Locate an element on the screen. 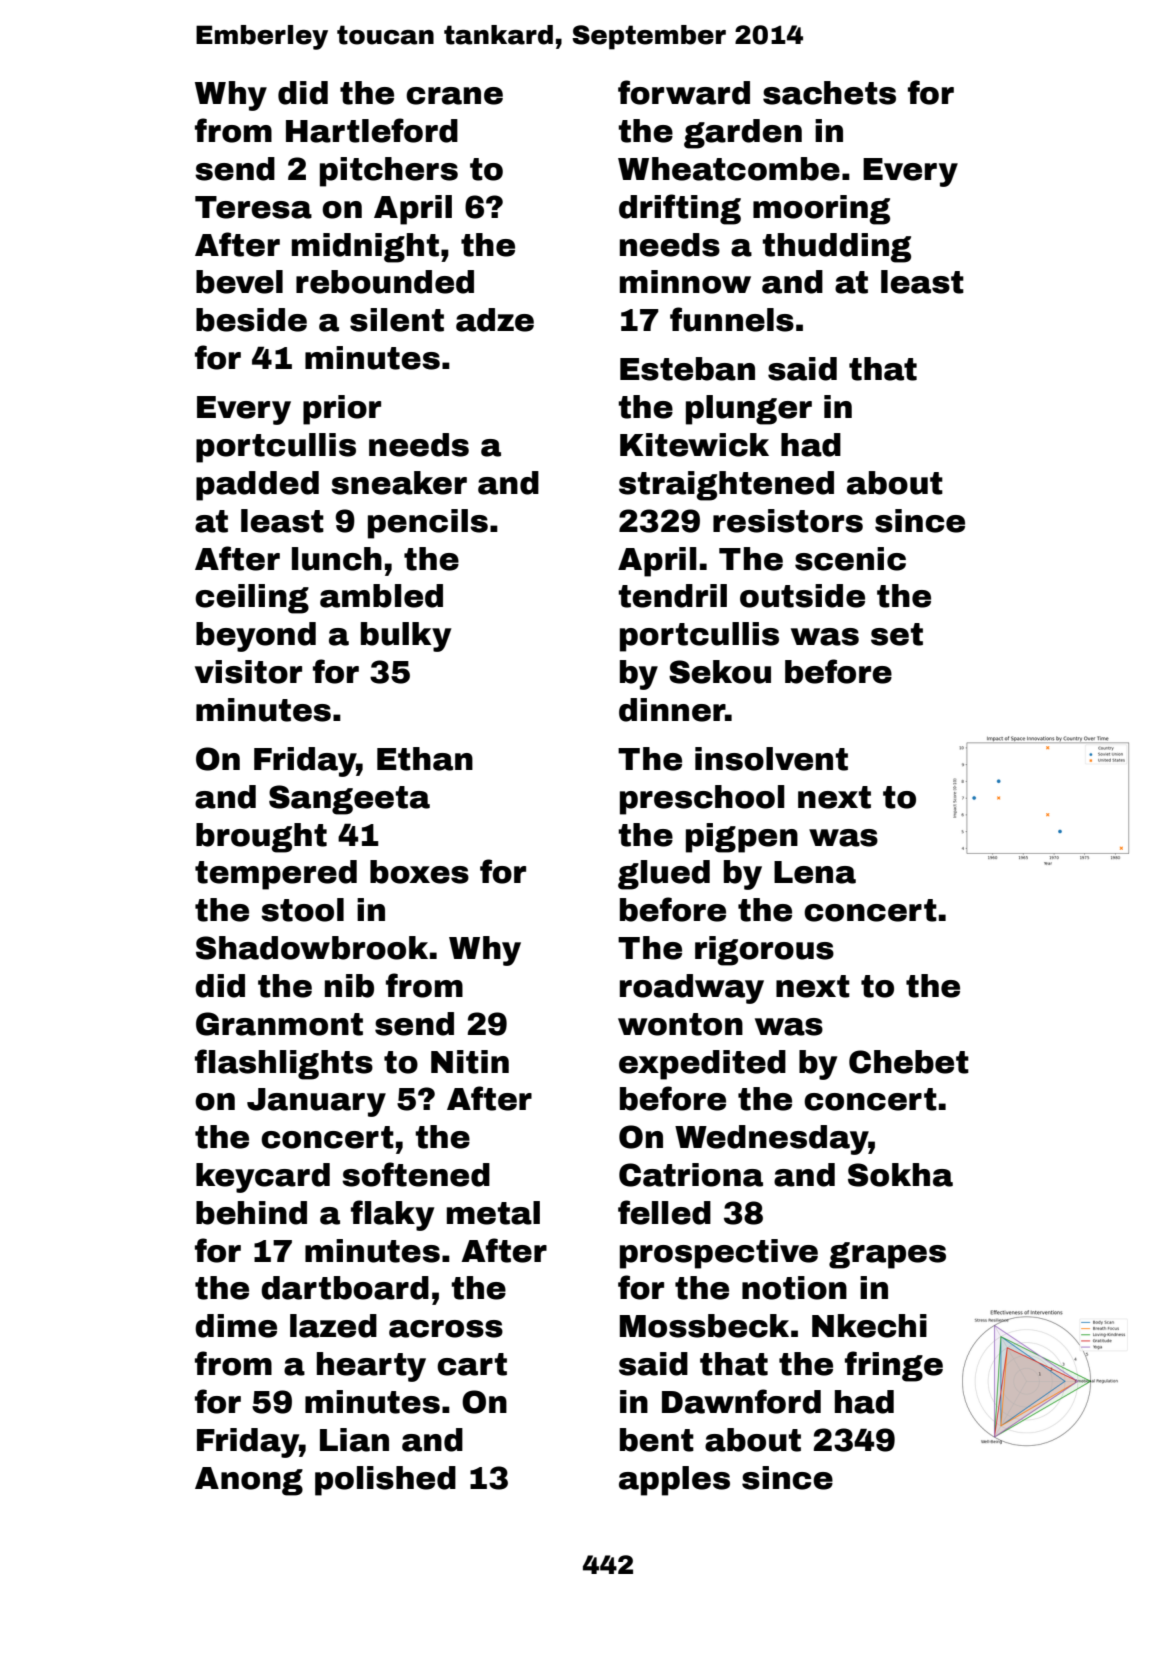  prior is located at coordinates (342, 410).
